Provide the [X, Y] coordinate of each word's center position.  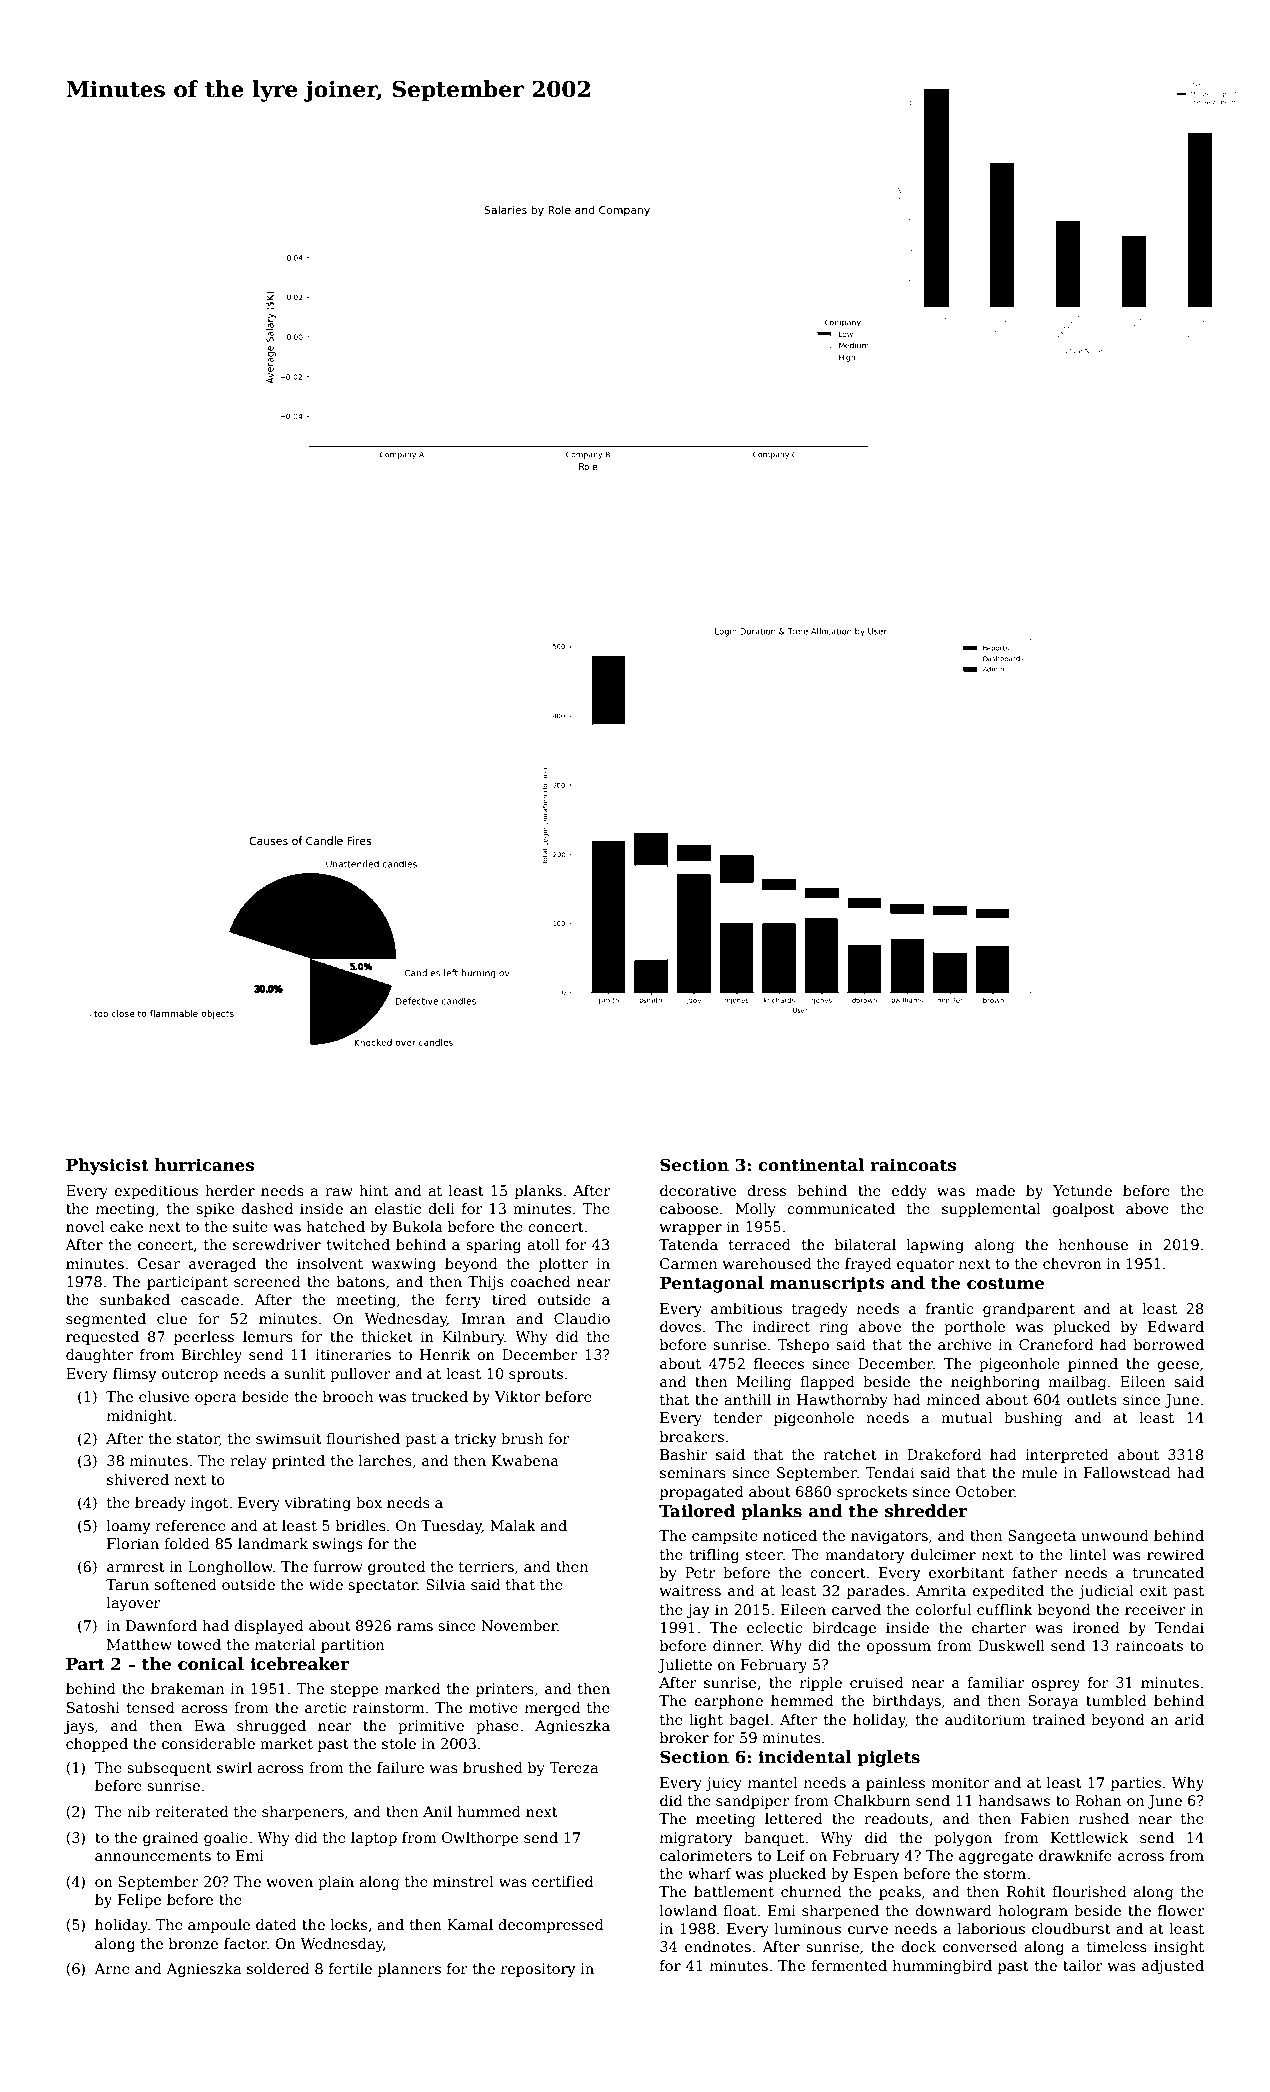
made [995, 1190]
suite [250, 1226]
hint [373, 1190]
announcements [153, 1856]
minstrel [463, 1881]
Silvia [446, 1584]
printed [298, 1462]
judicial [1106, 1592]
